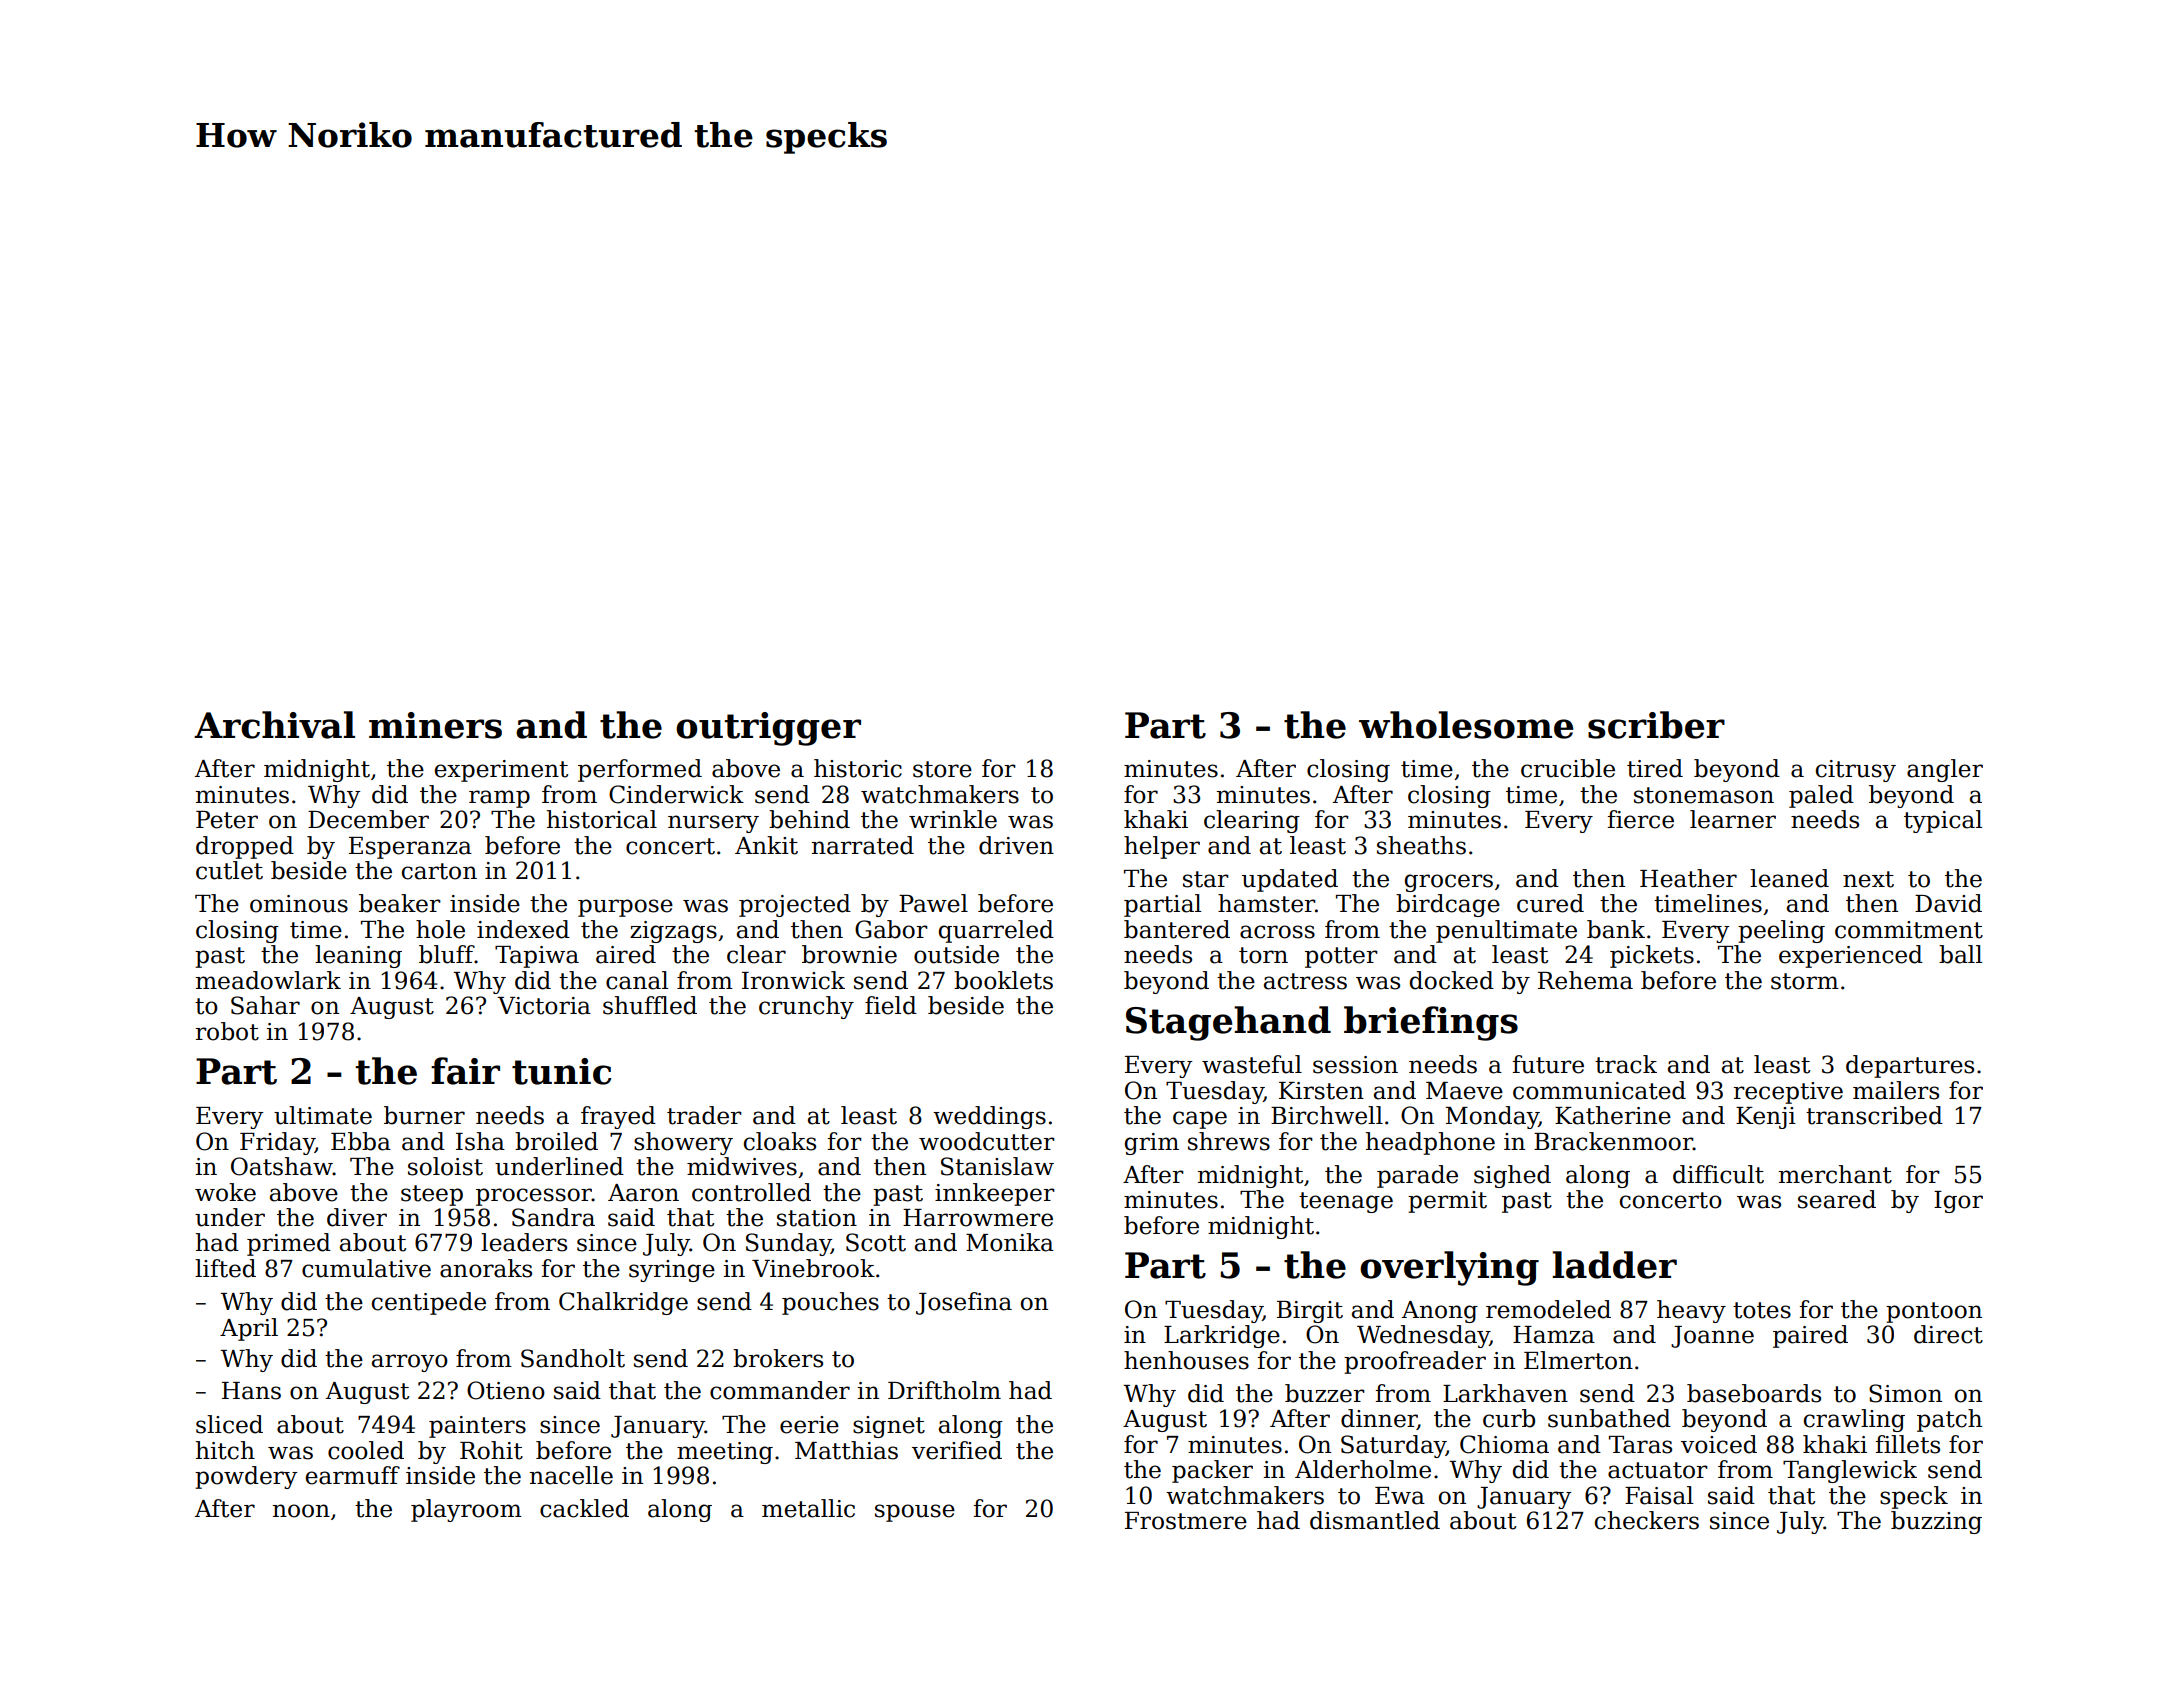 The image size is (2178, 1683). Describe the element at coordinates (1874, 1115) in the document. I see `transcribed` at that location.
